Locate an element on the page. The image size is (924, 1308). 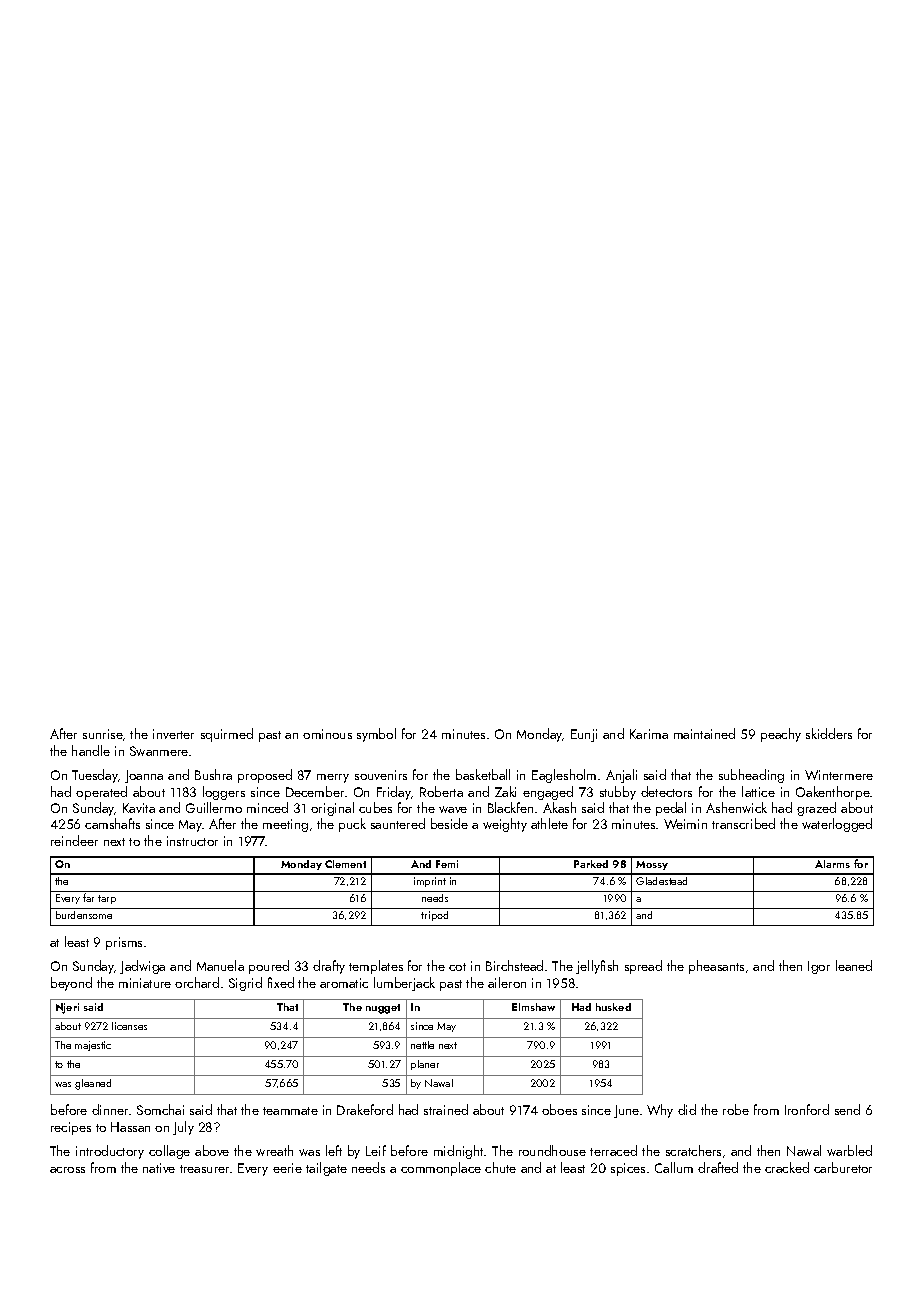
midnight is located at coordinates (459, 1152).
